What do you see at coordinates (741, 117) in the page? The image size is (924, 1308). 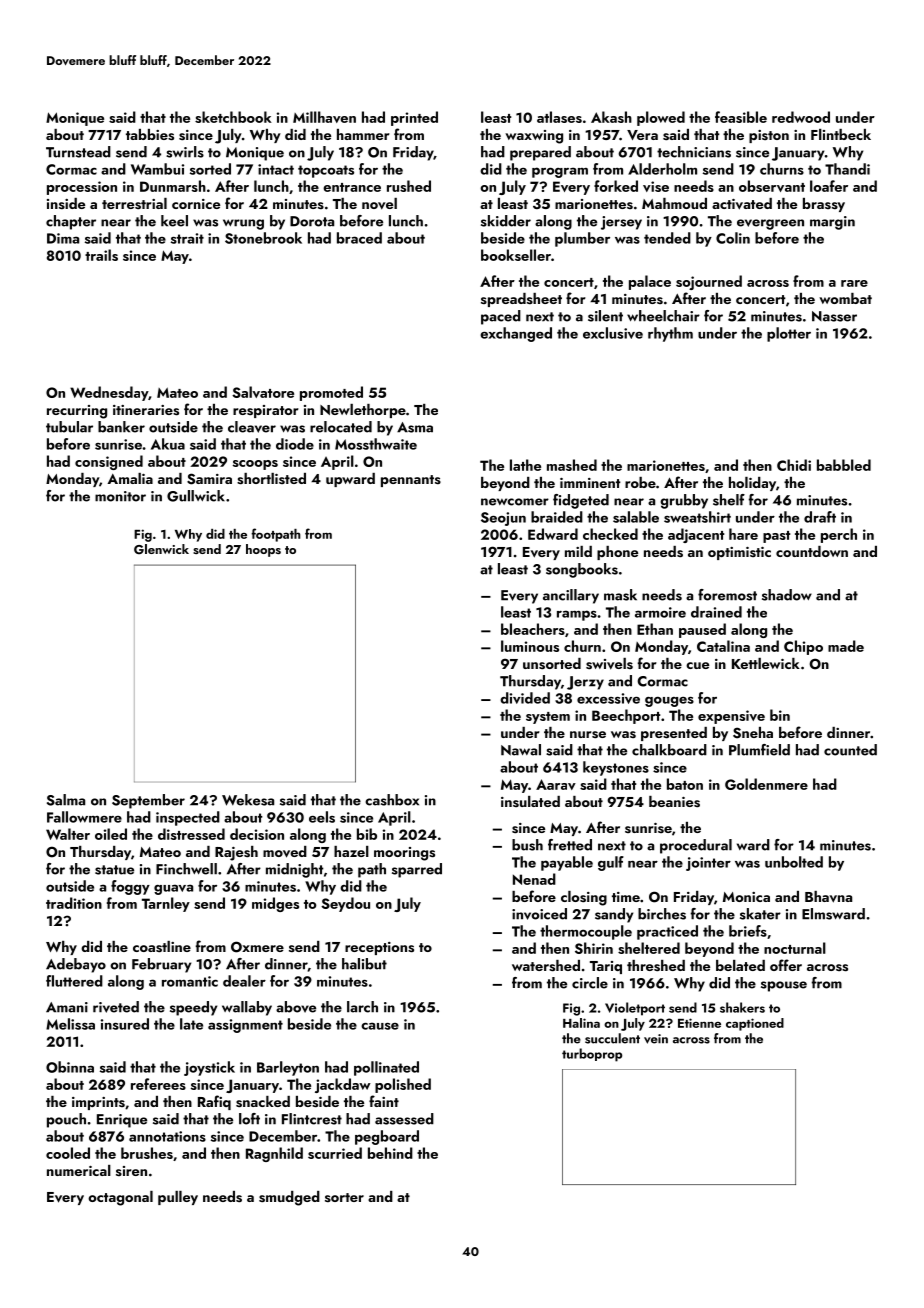 I see `feasible` at bounding box center [741, 117].
